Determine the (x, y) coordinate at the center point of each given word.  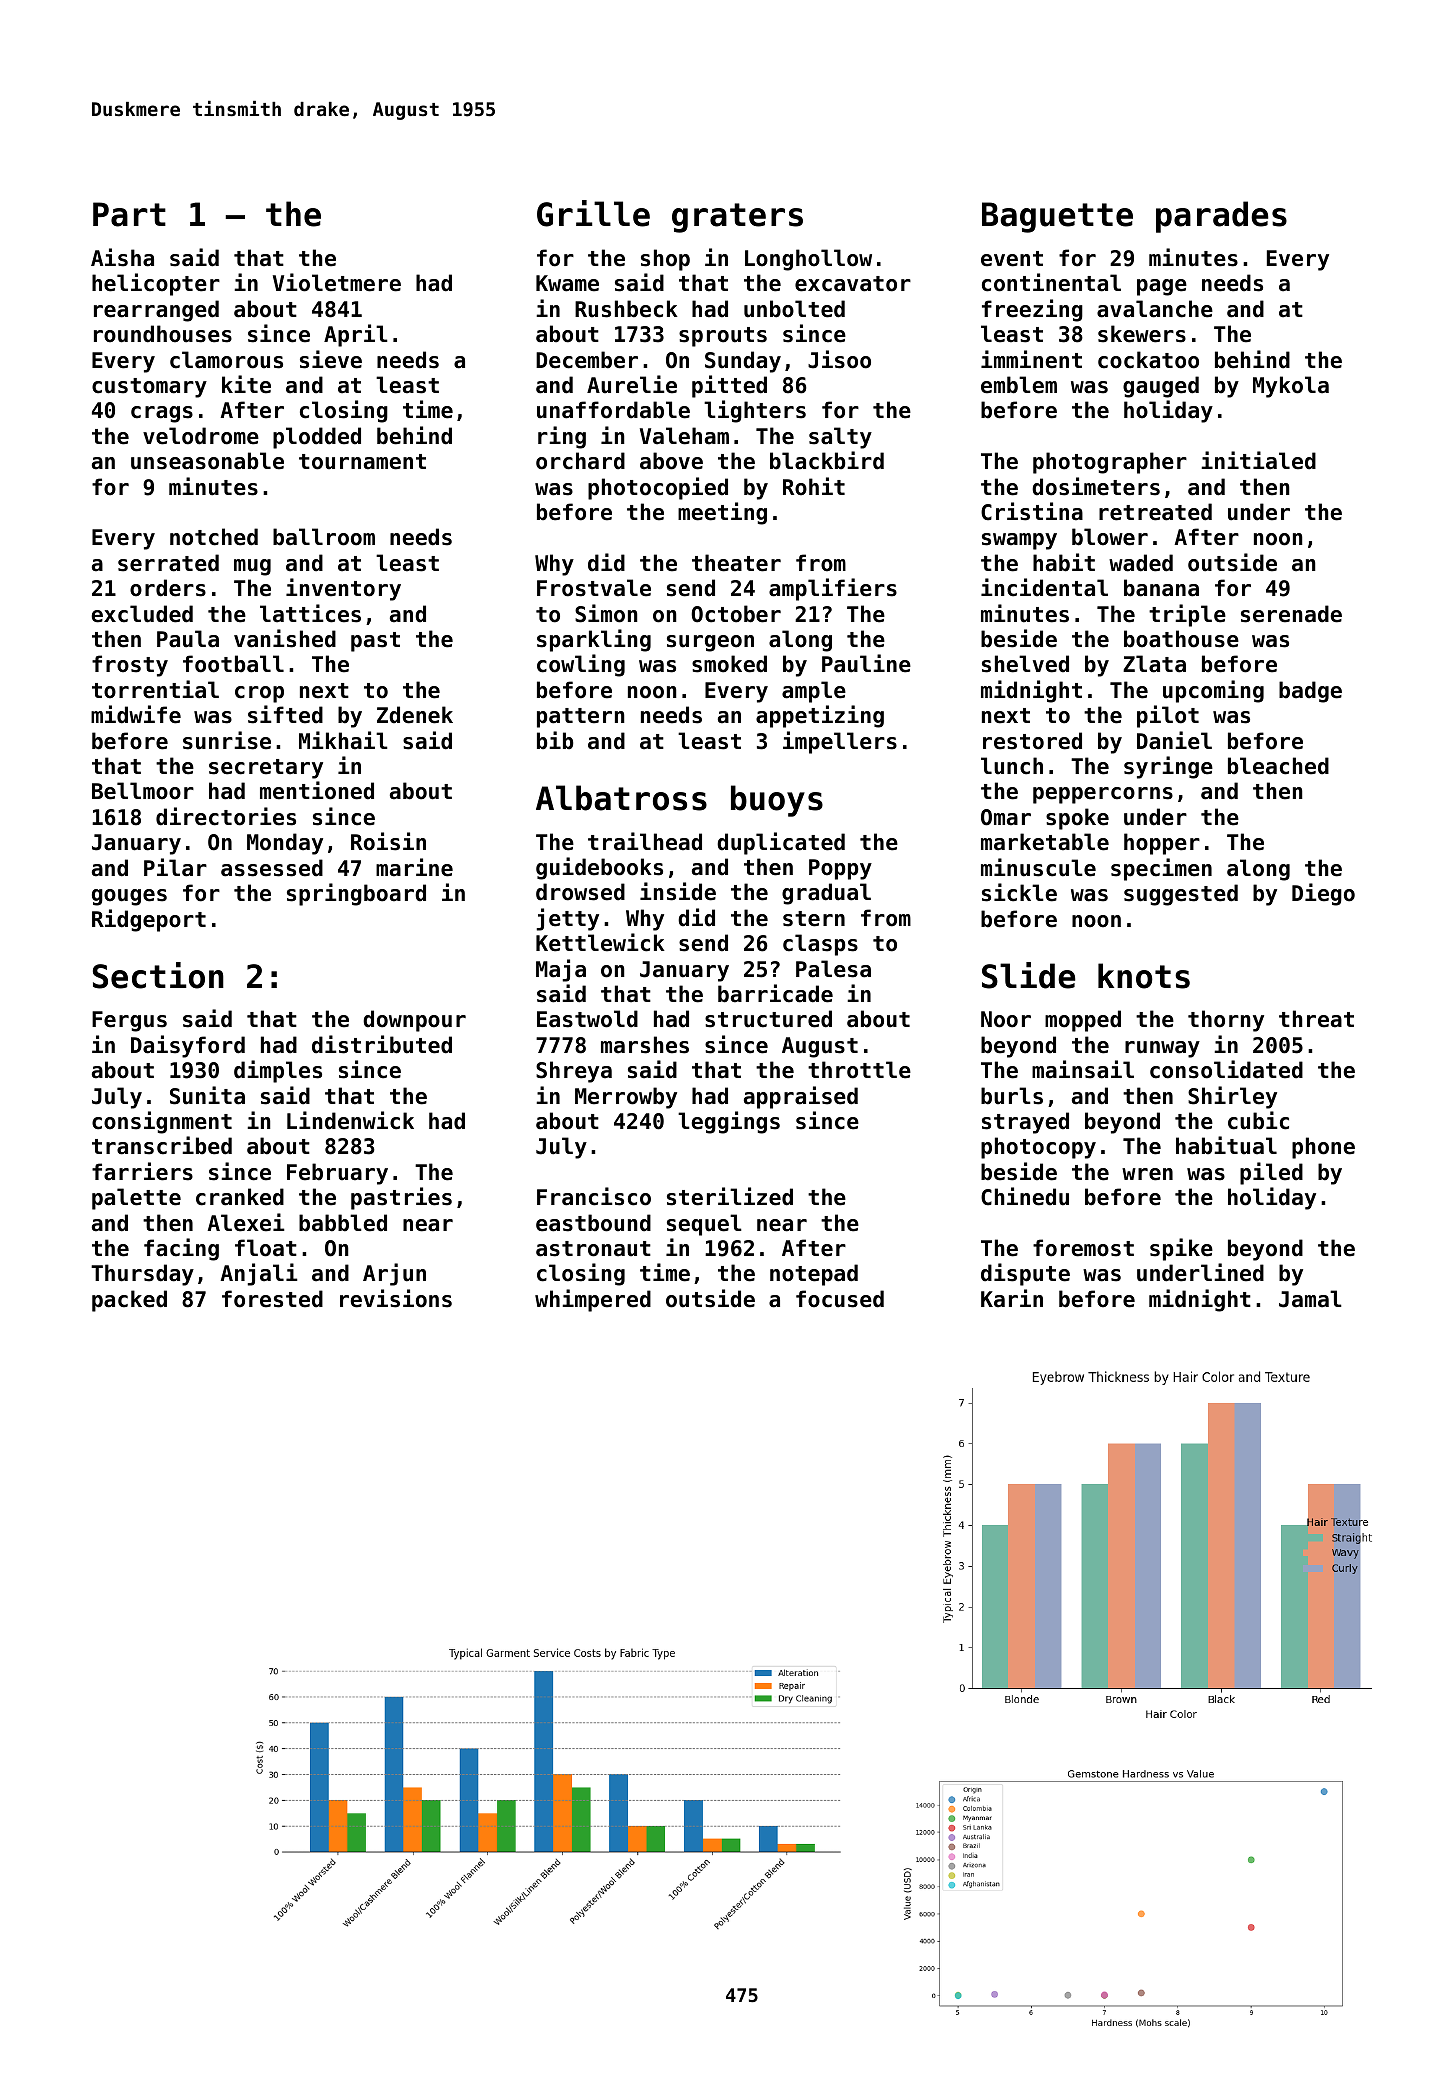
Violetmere (337, 282)
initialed (1258, 460)
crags (162, 414)
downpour (414, 1021)
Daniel (1174, 740)
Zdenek (415, 715)
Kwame (567, 283)
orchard (580, 461)
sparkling (594, 640)
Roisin (388, 841)
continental (1051, 282)
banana (1161, 588)
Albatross (621, 798)
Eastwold (587, 1019)
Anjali (259, 1274)
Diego (1323, 894)
